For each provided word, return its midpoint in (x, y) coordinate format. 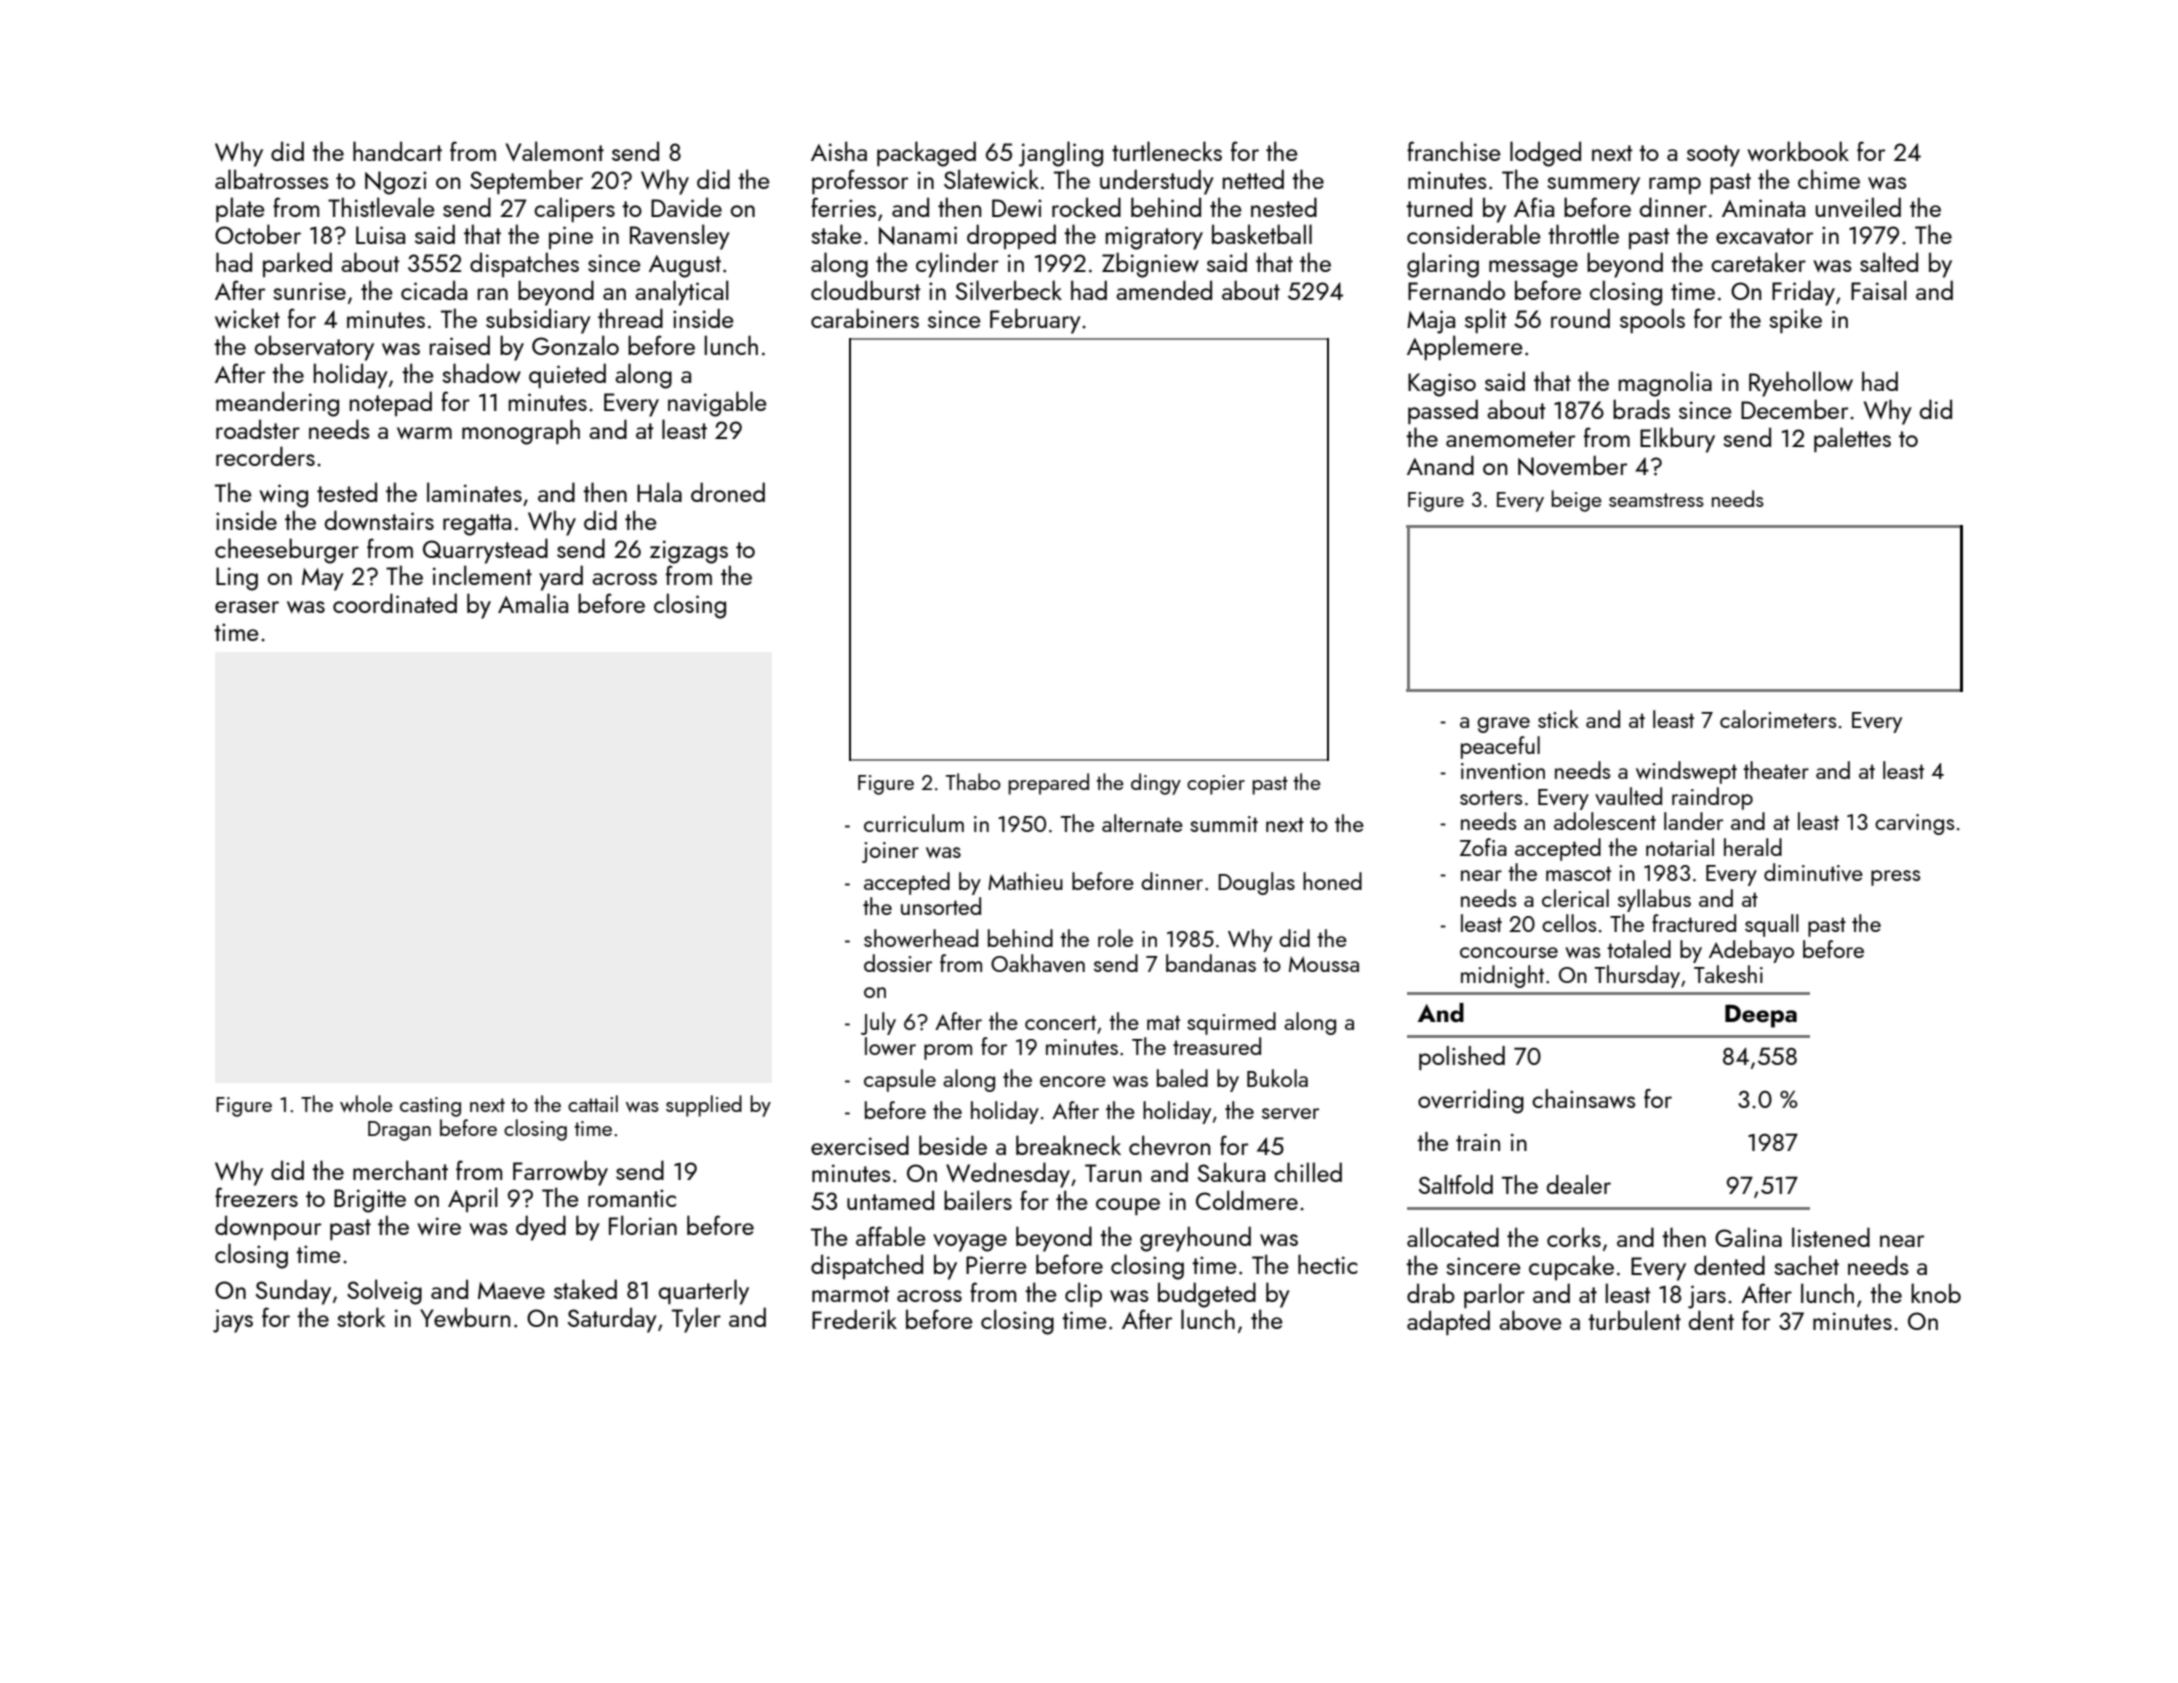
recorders (265, 456)
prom (948, 1052)
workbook (1798, 151)
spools (1652, 320)
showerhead (921, 938)
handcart (397, 151)
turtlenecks (1167, 151)
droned (728, 492)
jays (233, 1321)
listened (1831, 1237)
